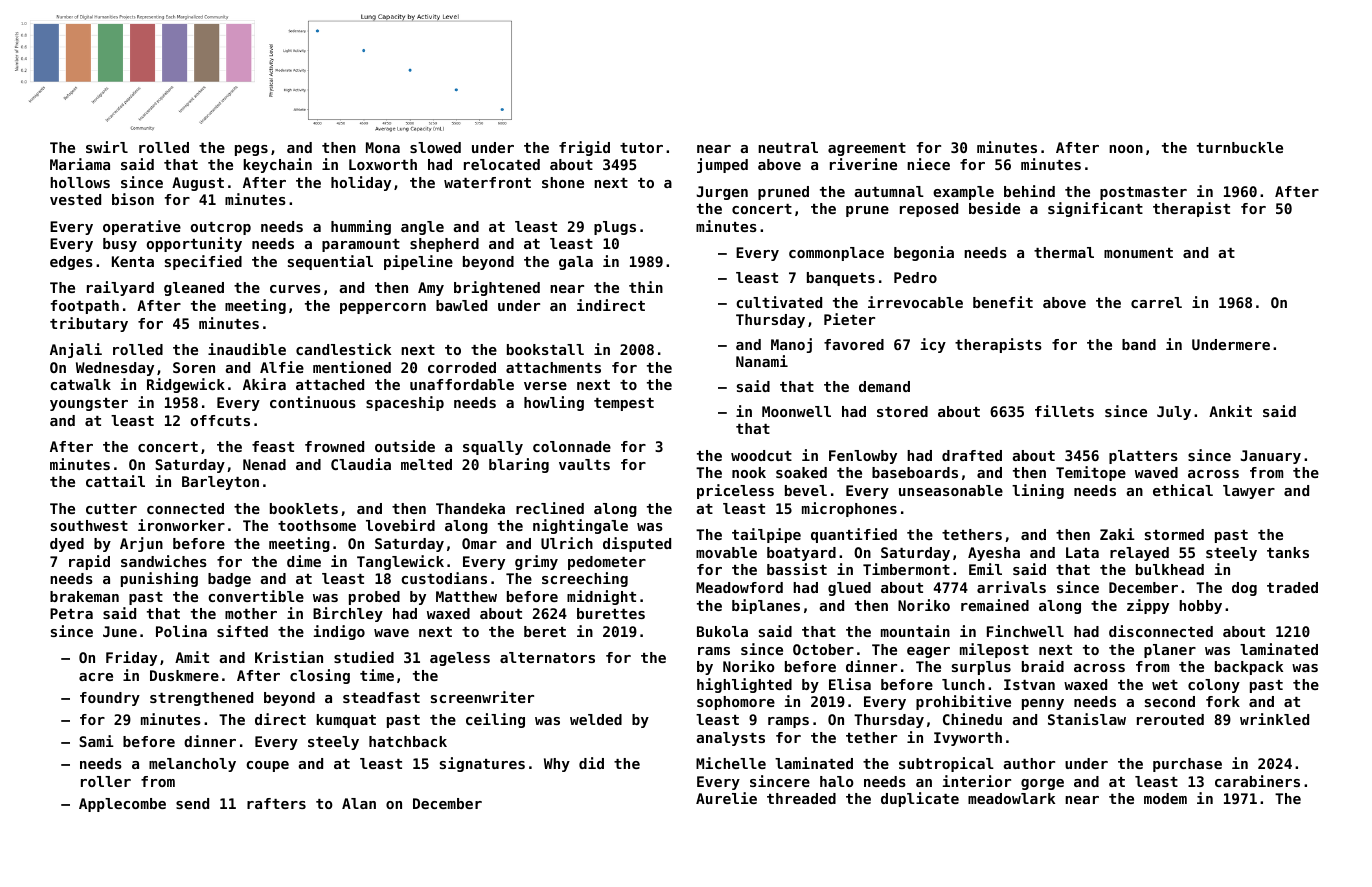 The image size is (1372, 887). What do you see at coordinates (1143, 457) in the image?
I see `platters` at bounding box center [1143, 457].
